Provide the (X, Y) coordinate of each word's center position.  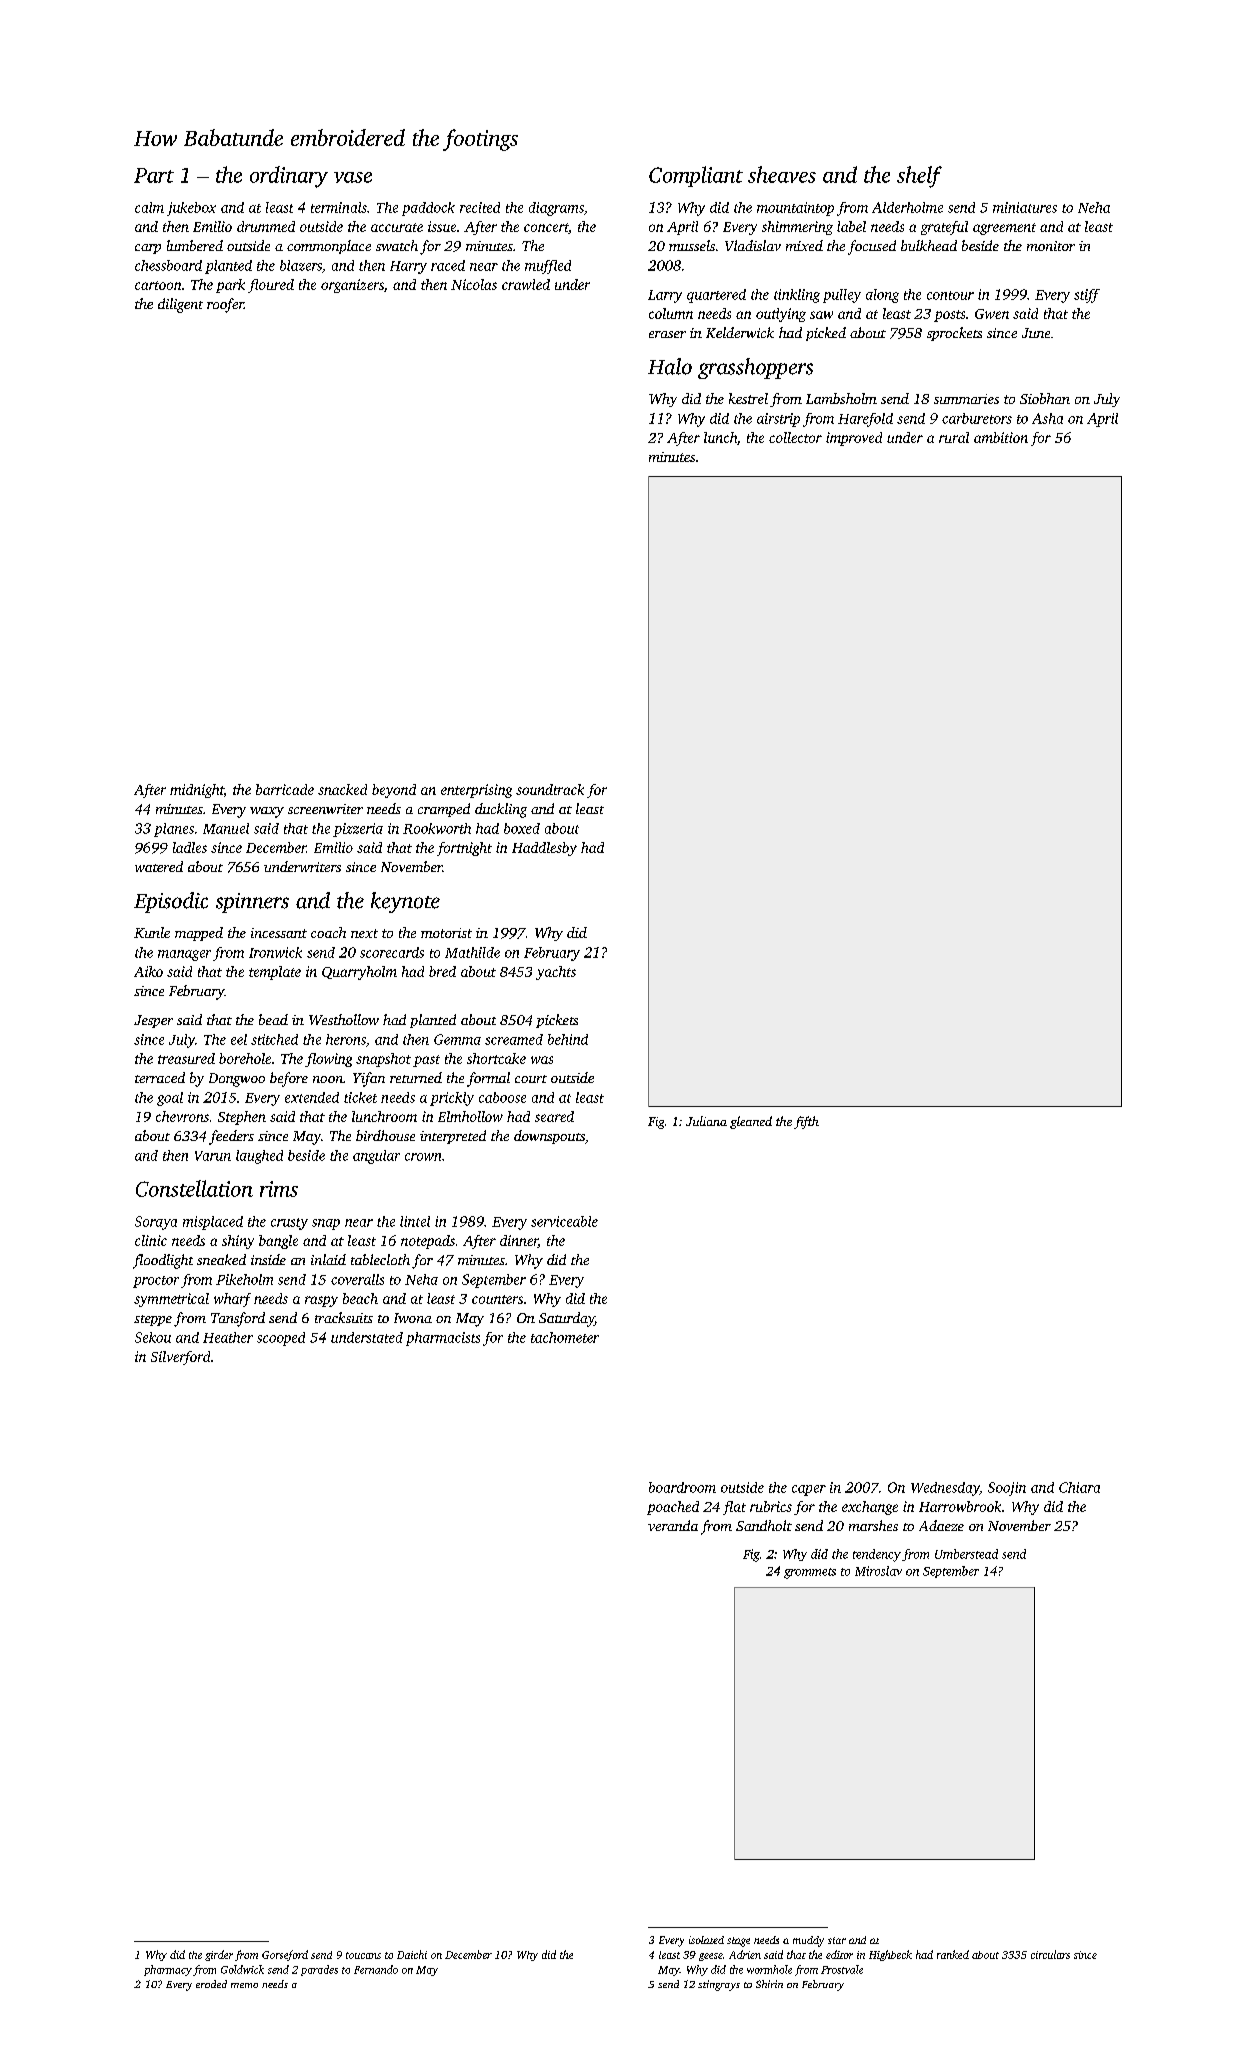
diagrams (556, 209)
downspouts (549, 1137)
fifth (806, 1122)
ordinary (289, 177)
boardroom (682, 1487)
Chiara (1079, 1487)
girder (219, 1955)
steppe (153, 1320)
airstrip (778, 420)
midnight (197, 791)
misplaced (213, 1223)
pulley (842, 296)
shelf (919, 177)
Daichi (412, 1954)
